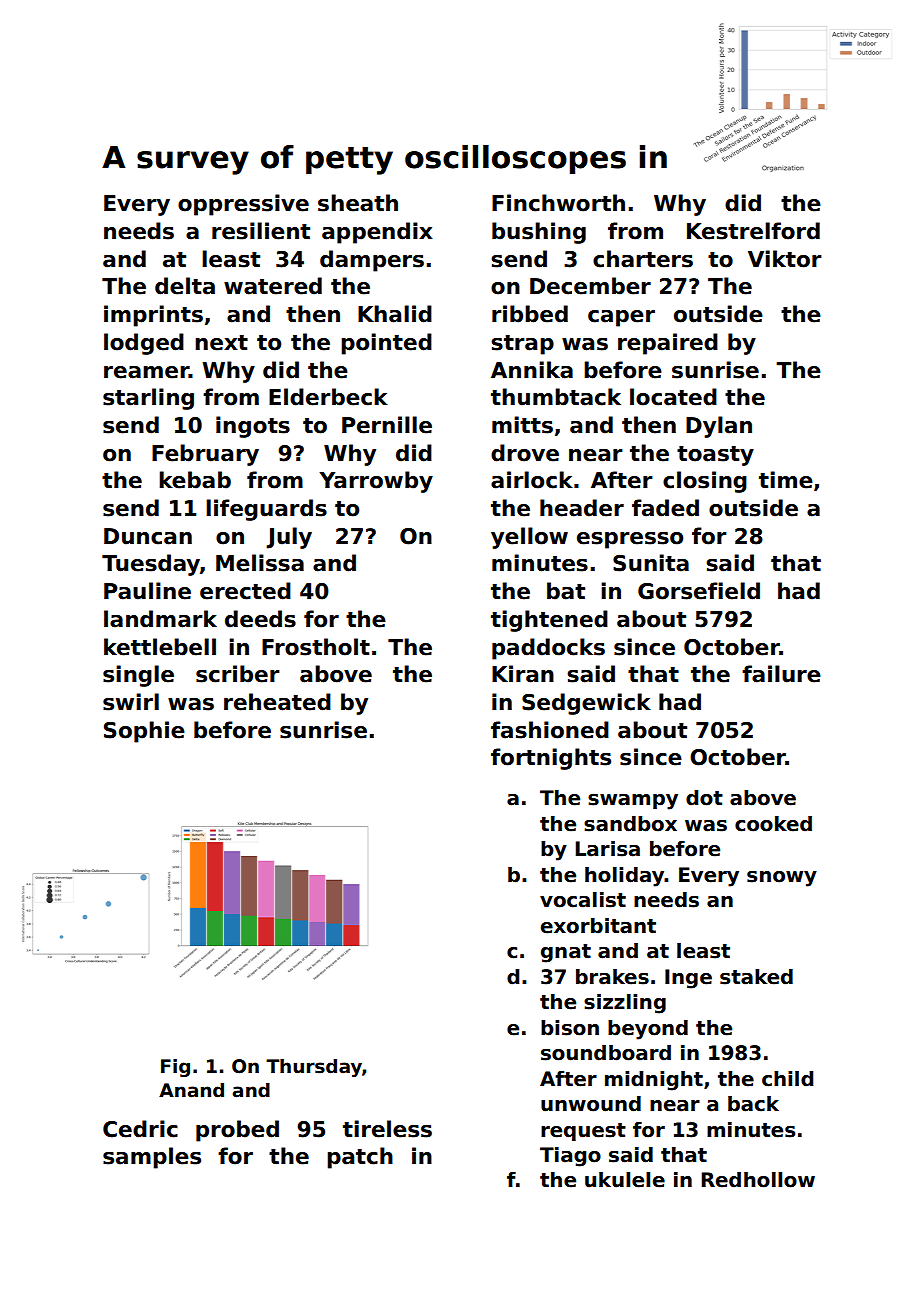 This document has height=1311, width=924. Describe the element at coordinates (152, 1158) in the document. I see `samples` at that location.
